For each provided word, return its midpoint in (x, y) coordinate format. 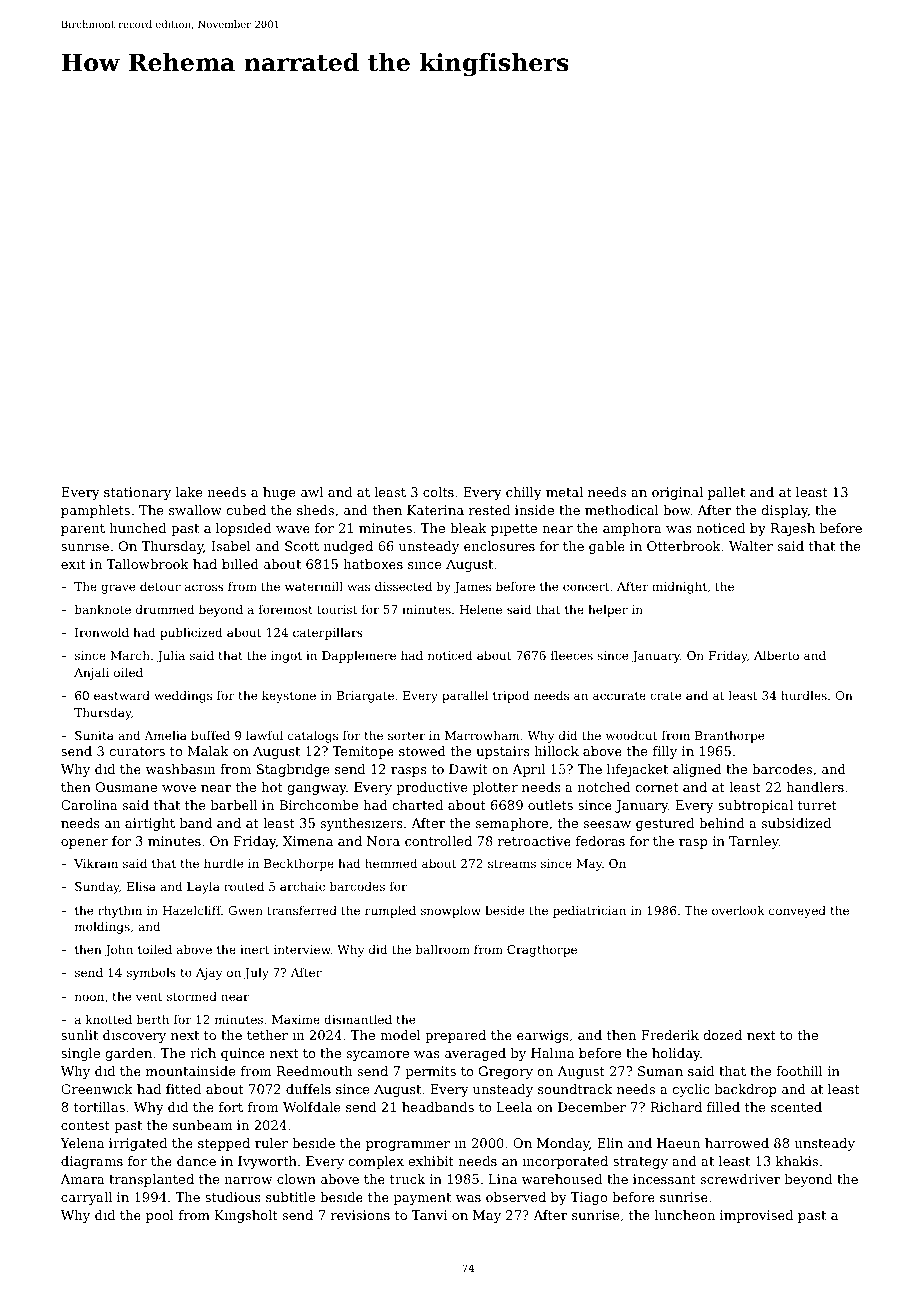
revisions (360, 1215)
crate (665, 696)
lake (188, 492)
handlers (815, 787)
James (472, 588)
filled (723, 1107)
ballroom (442, 949)
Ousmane (126, 787)
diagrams (92, 1162)
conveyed (797, 912)
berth (152, 1019)
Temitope (363, 752)
